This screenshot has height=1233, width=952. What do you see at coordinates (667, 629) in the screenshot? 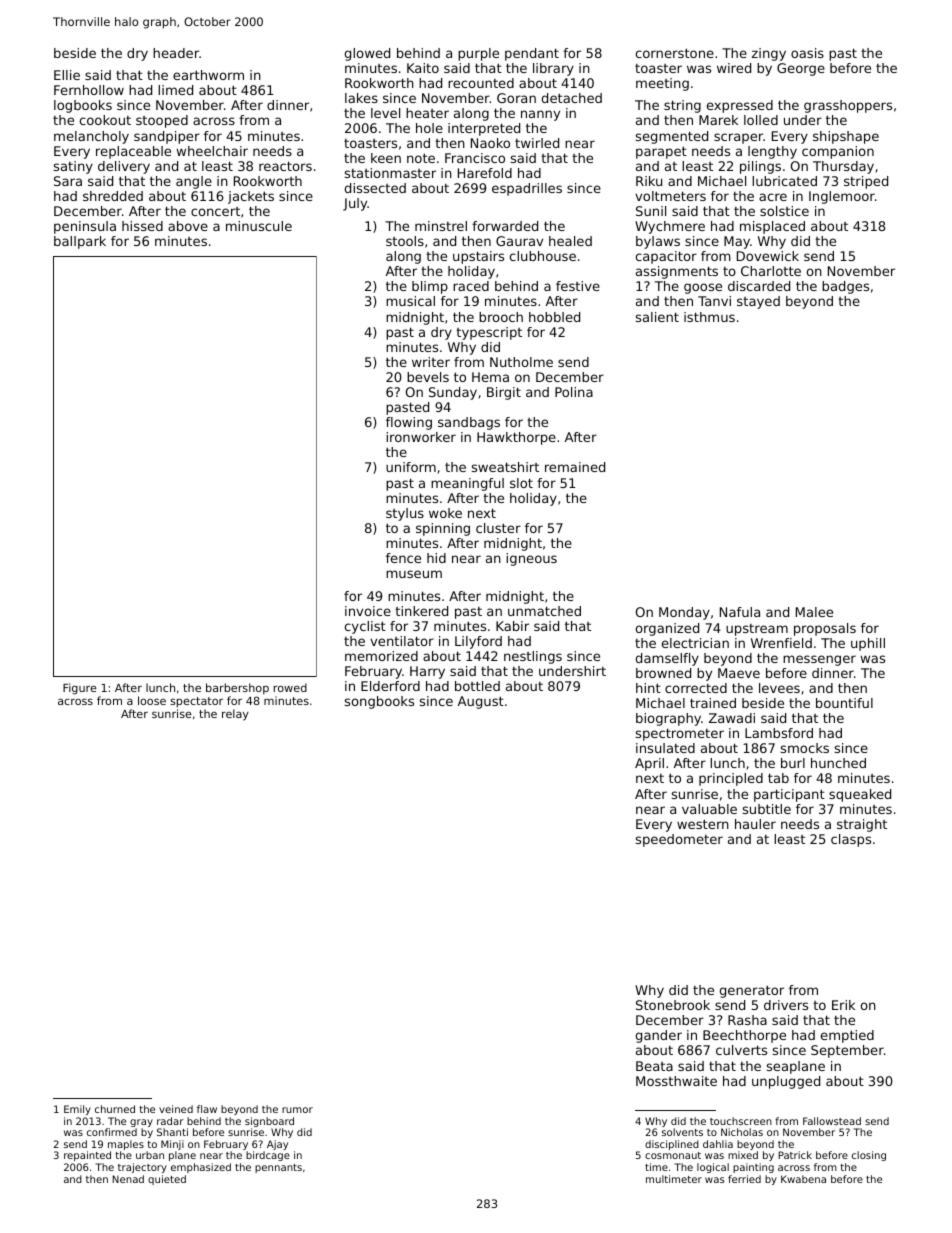
I see `organized` at bounding box center [667, 629].
